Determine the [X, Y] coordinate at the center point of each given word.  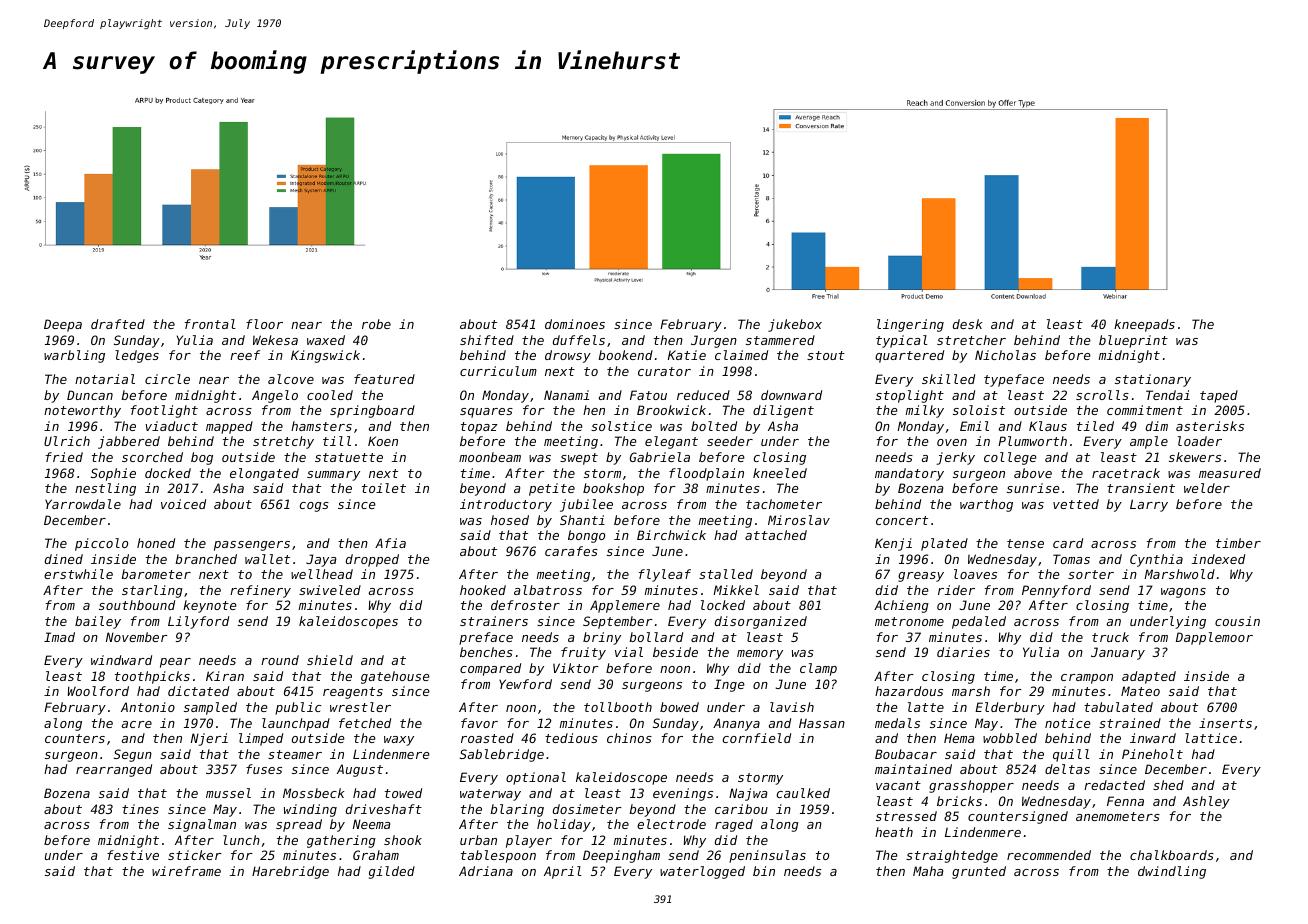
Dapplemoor [1214, 638]
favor [479, 723]
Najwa [748, 794]
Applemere [625, 606]
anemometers [1118, 816]
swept [579, 459]
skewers [1195, 457]
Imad [59, 637]
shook [403, 840]
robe [376, 324]
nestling [105, 489]
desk [967, 324]
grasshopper [971, 786]
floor [264, 324]
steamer [295, 754]
